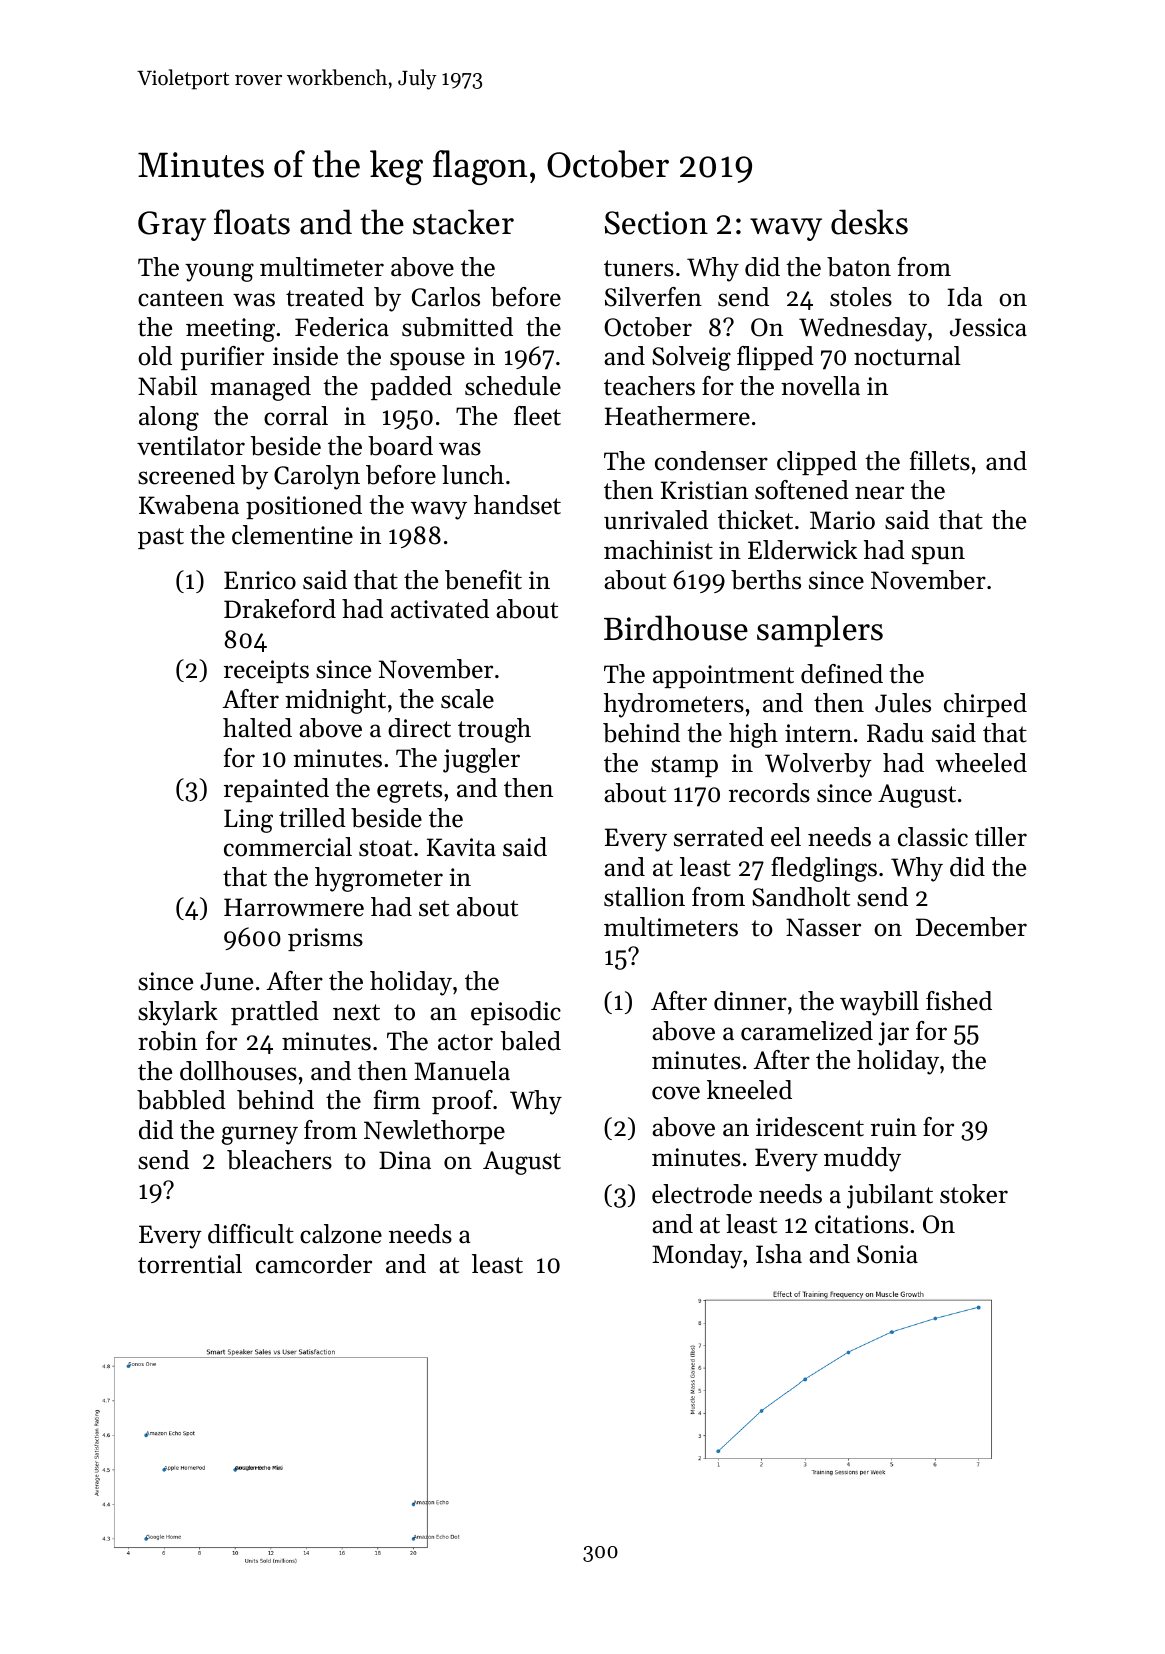 This screenshot has width=1165, height=1654. I want to click on wheeled, so click(981, 763).
